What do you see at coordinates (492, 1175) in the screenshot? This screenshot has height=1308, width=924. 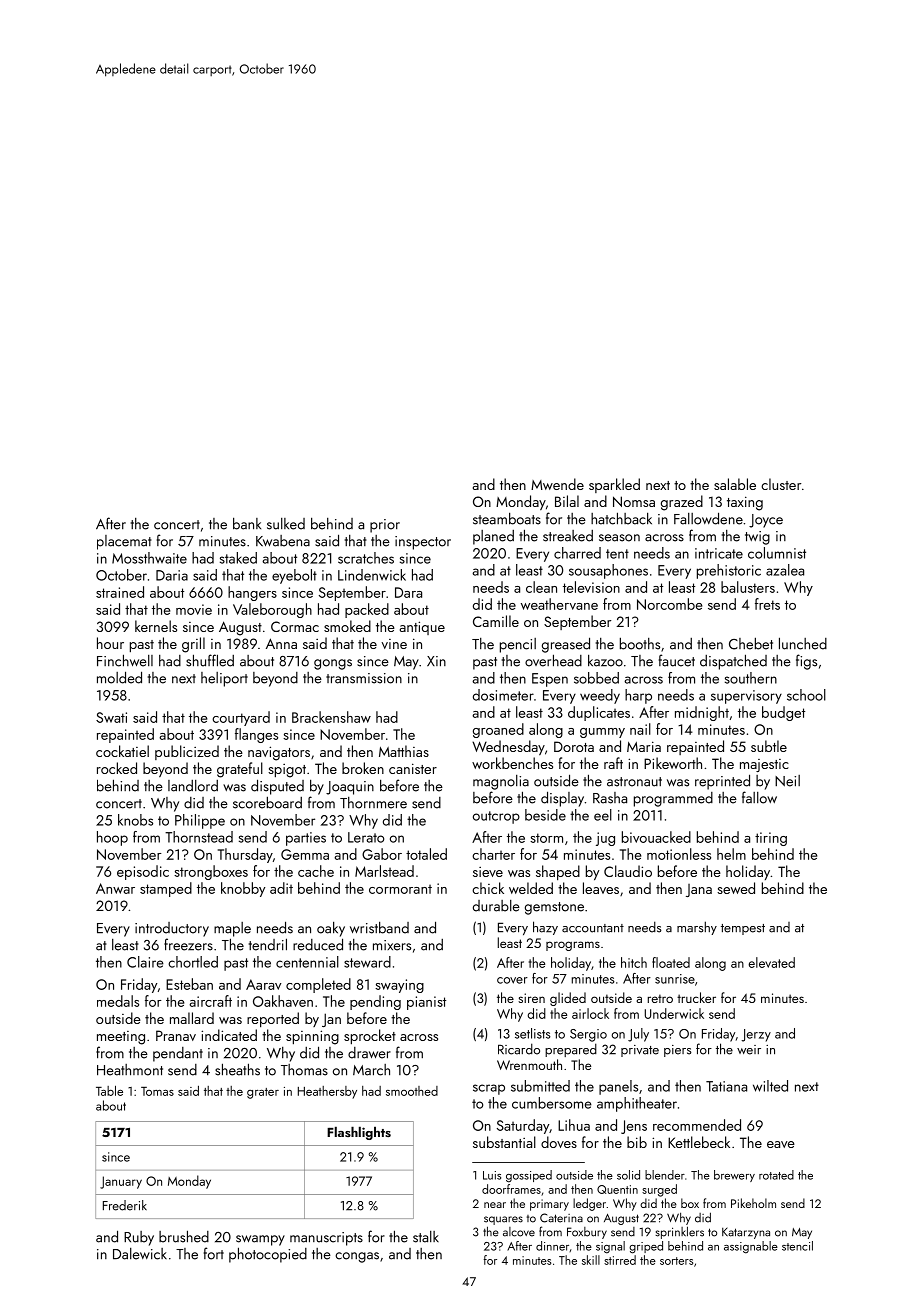 I see `Luis` at bounding box center [492, 1175].
